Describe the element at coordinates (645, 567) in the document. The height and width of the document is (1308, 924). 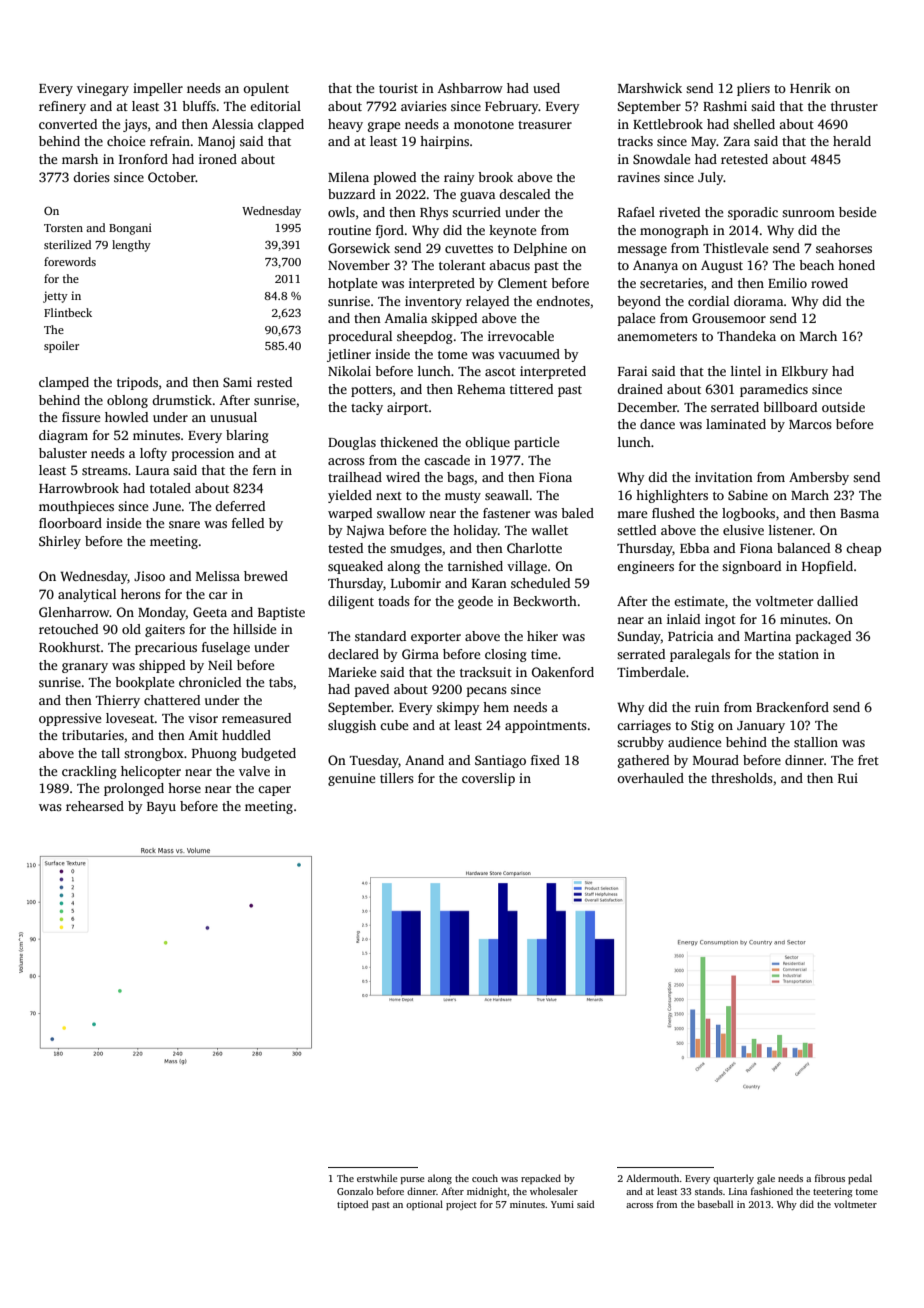
I see `engineers` at that location.
